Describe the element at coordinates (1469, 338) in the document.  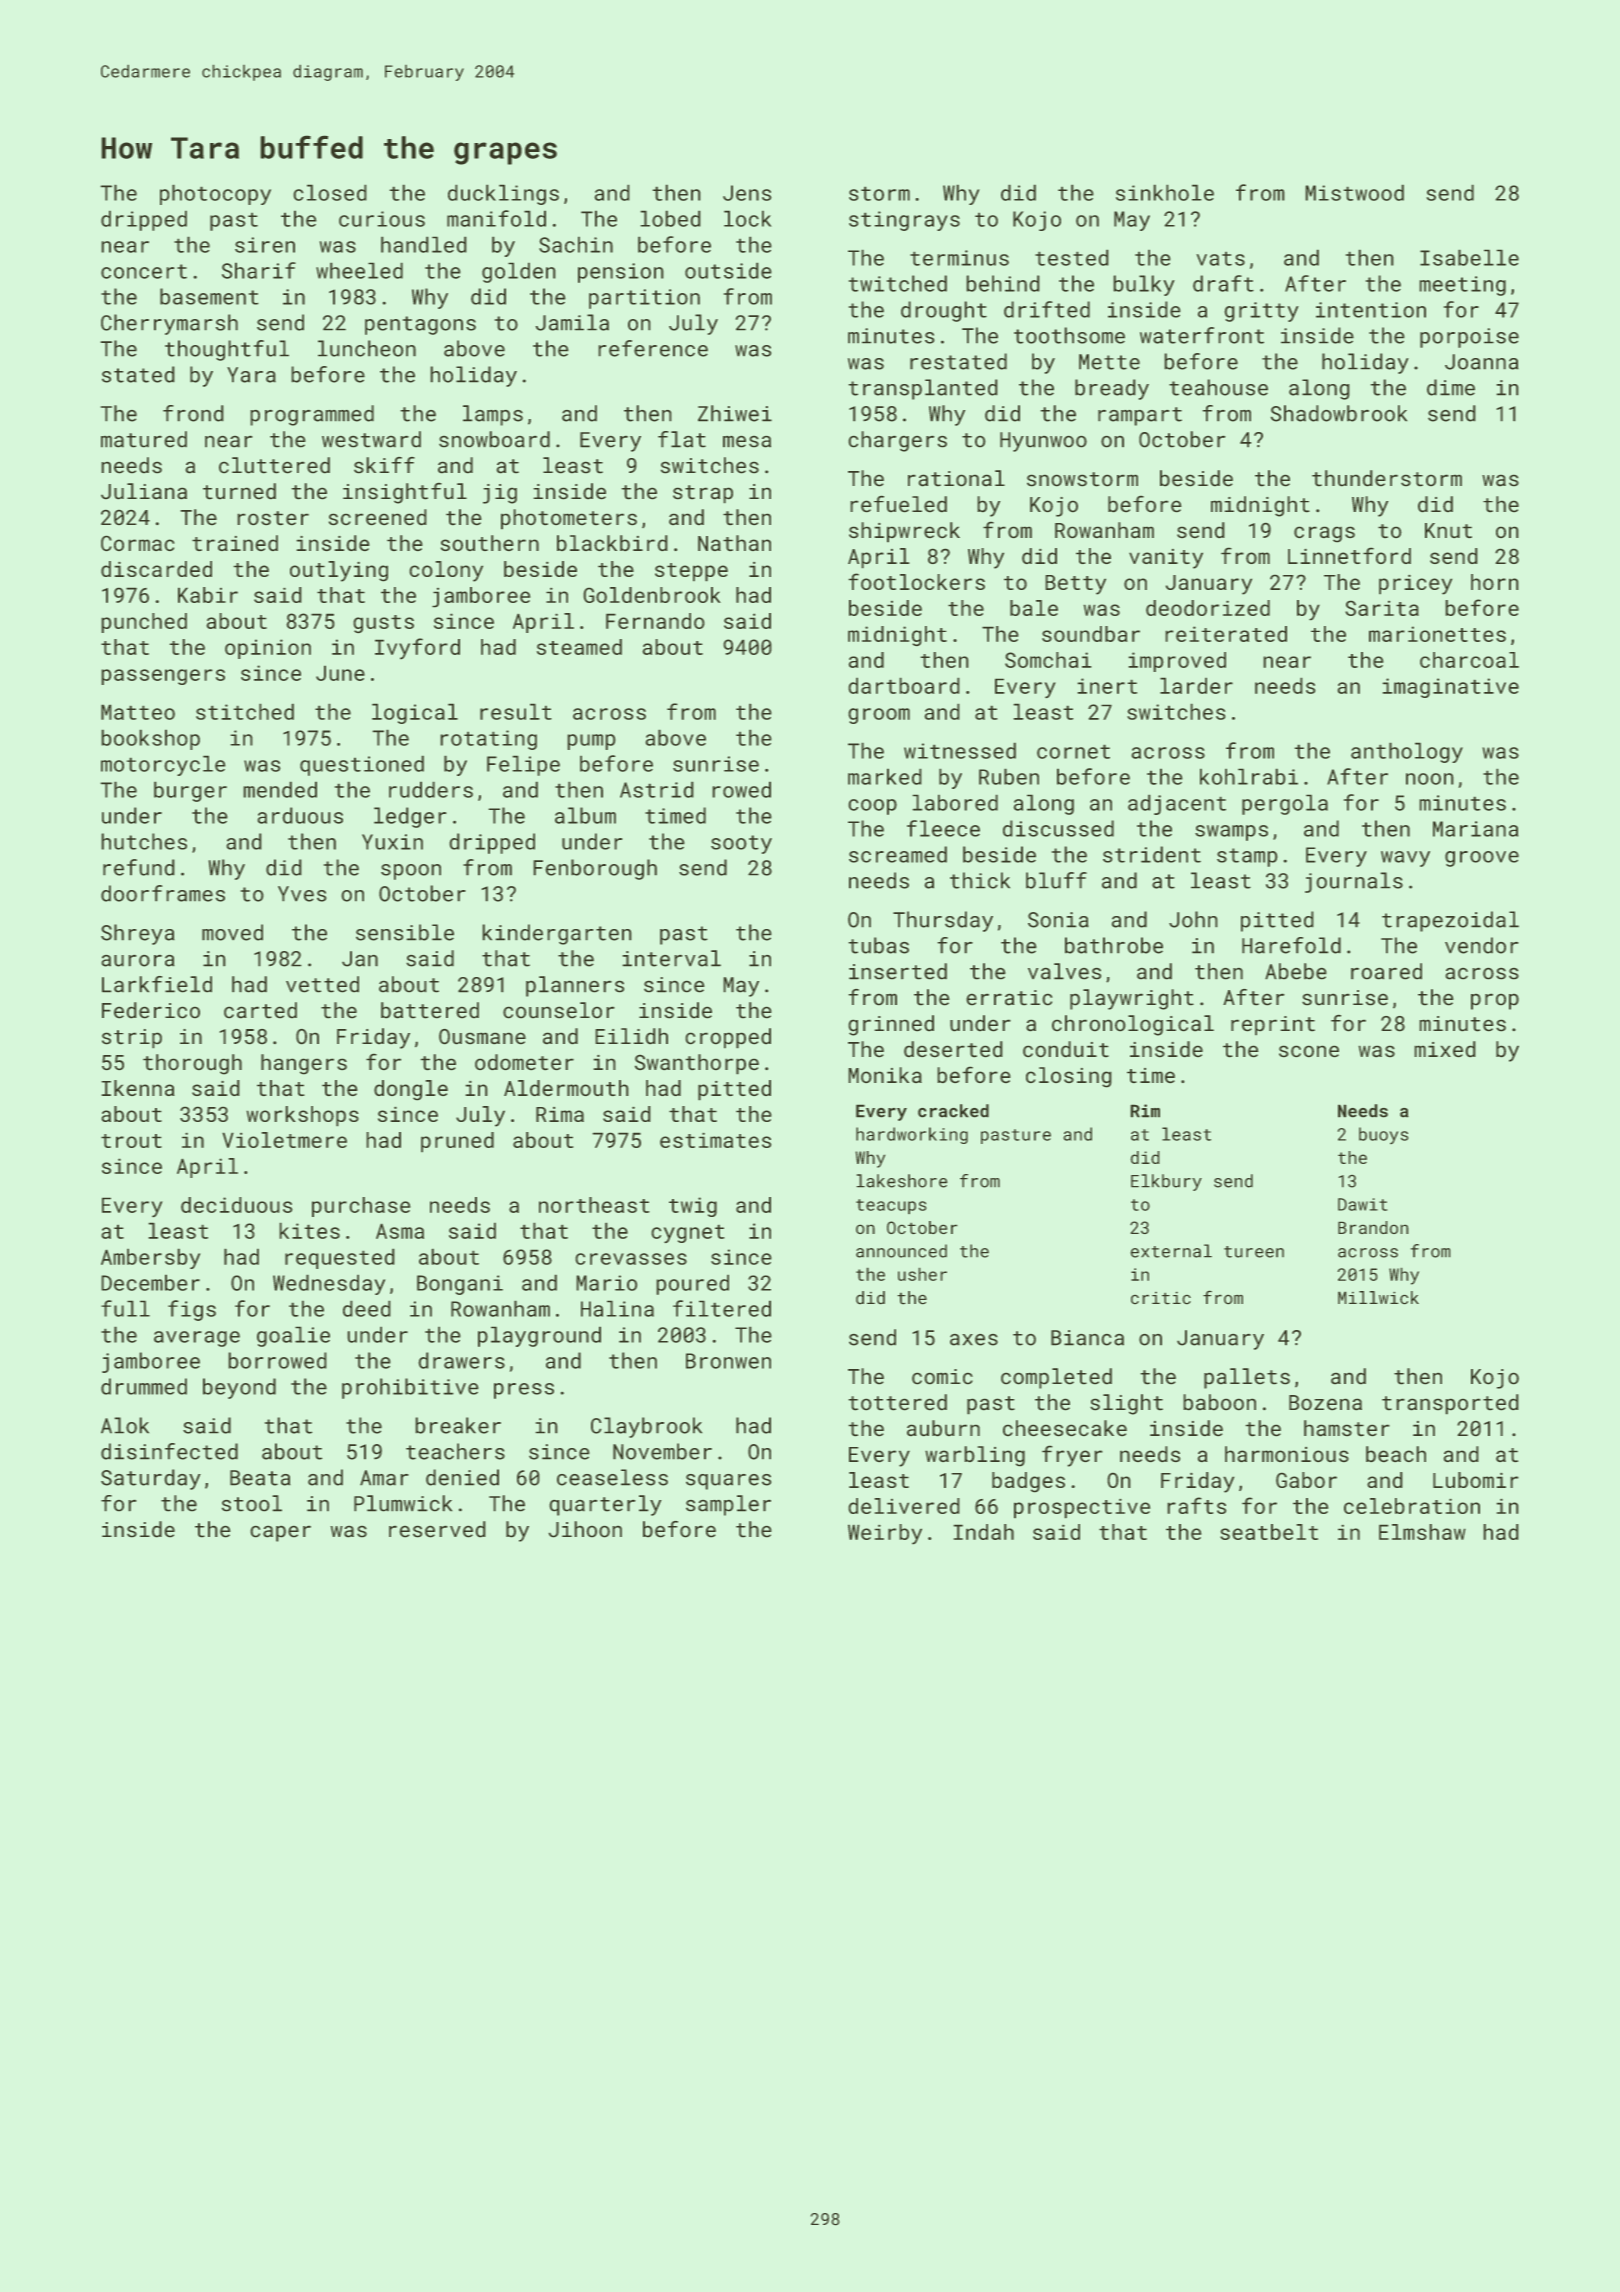
I see `porpoise` at that location.
